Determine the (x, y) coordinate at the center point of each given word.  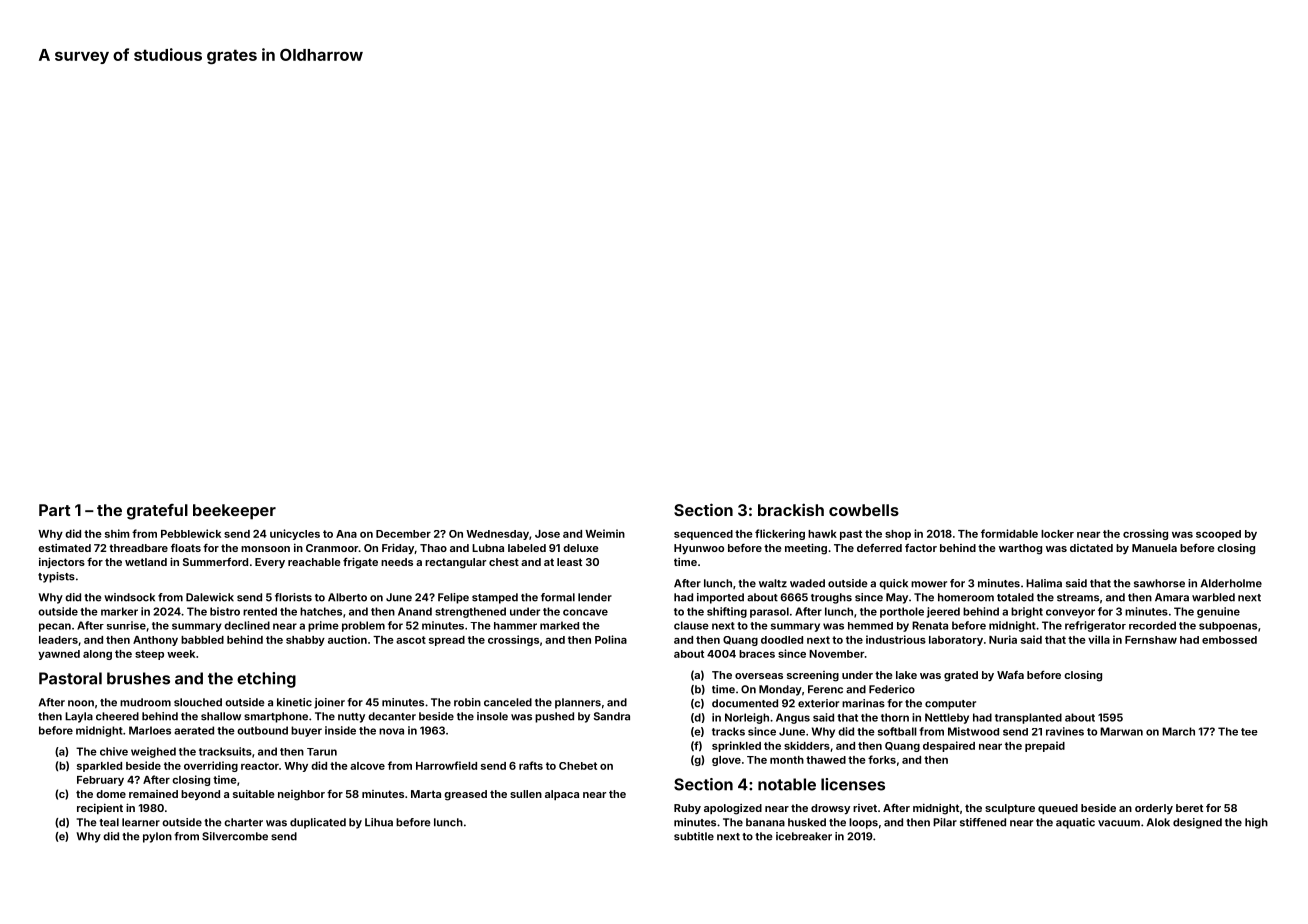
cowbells (864, 510)
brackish (791, 509)
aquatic (1075, 823)
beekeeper (234, 512)
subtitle (694, 836)
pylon (157, 837)
